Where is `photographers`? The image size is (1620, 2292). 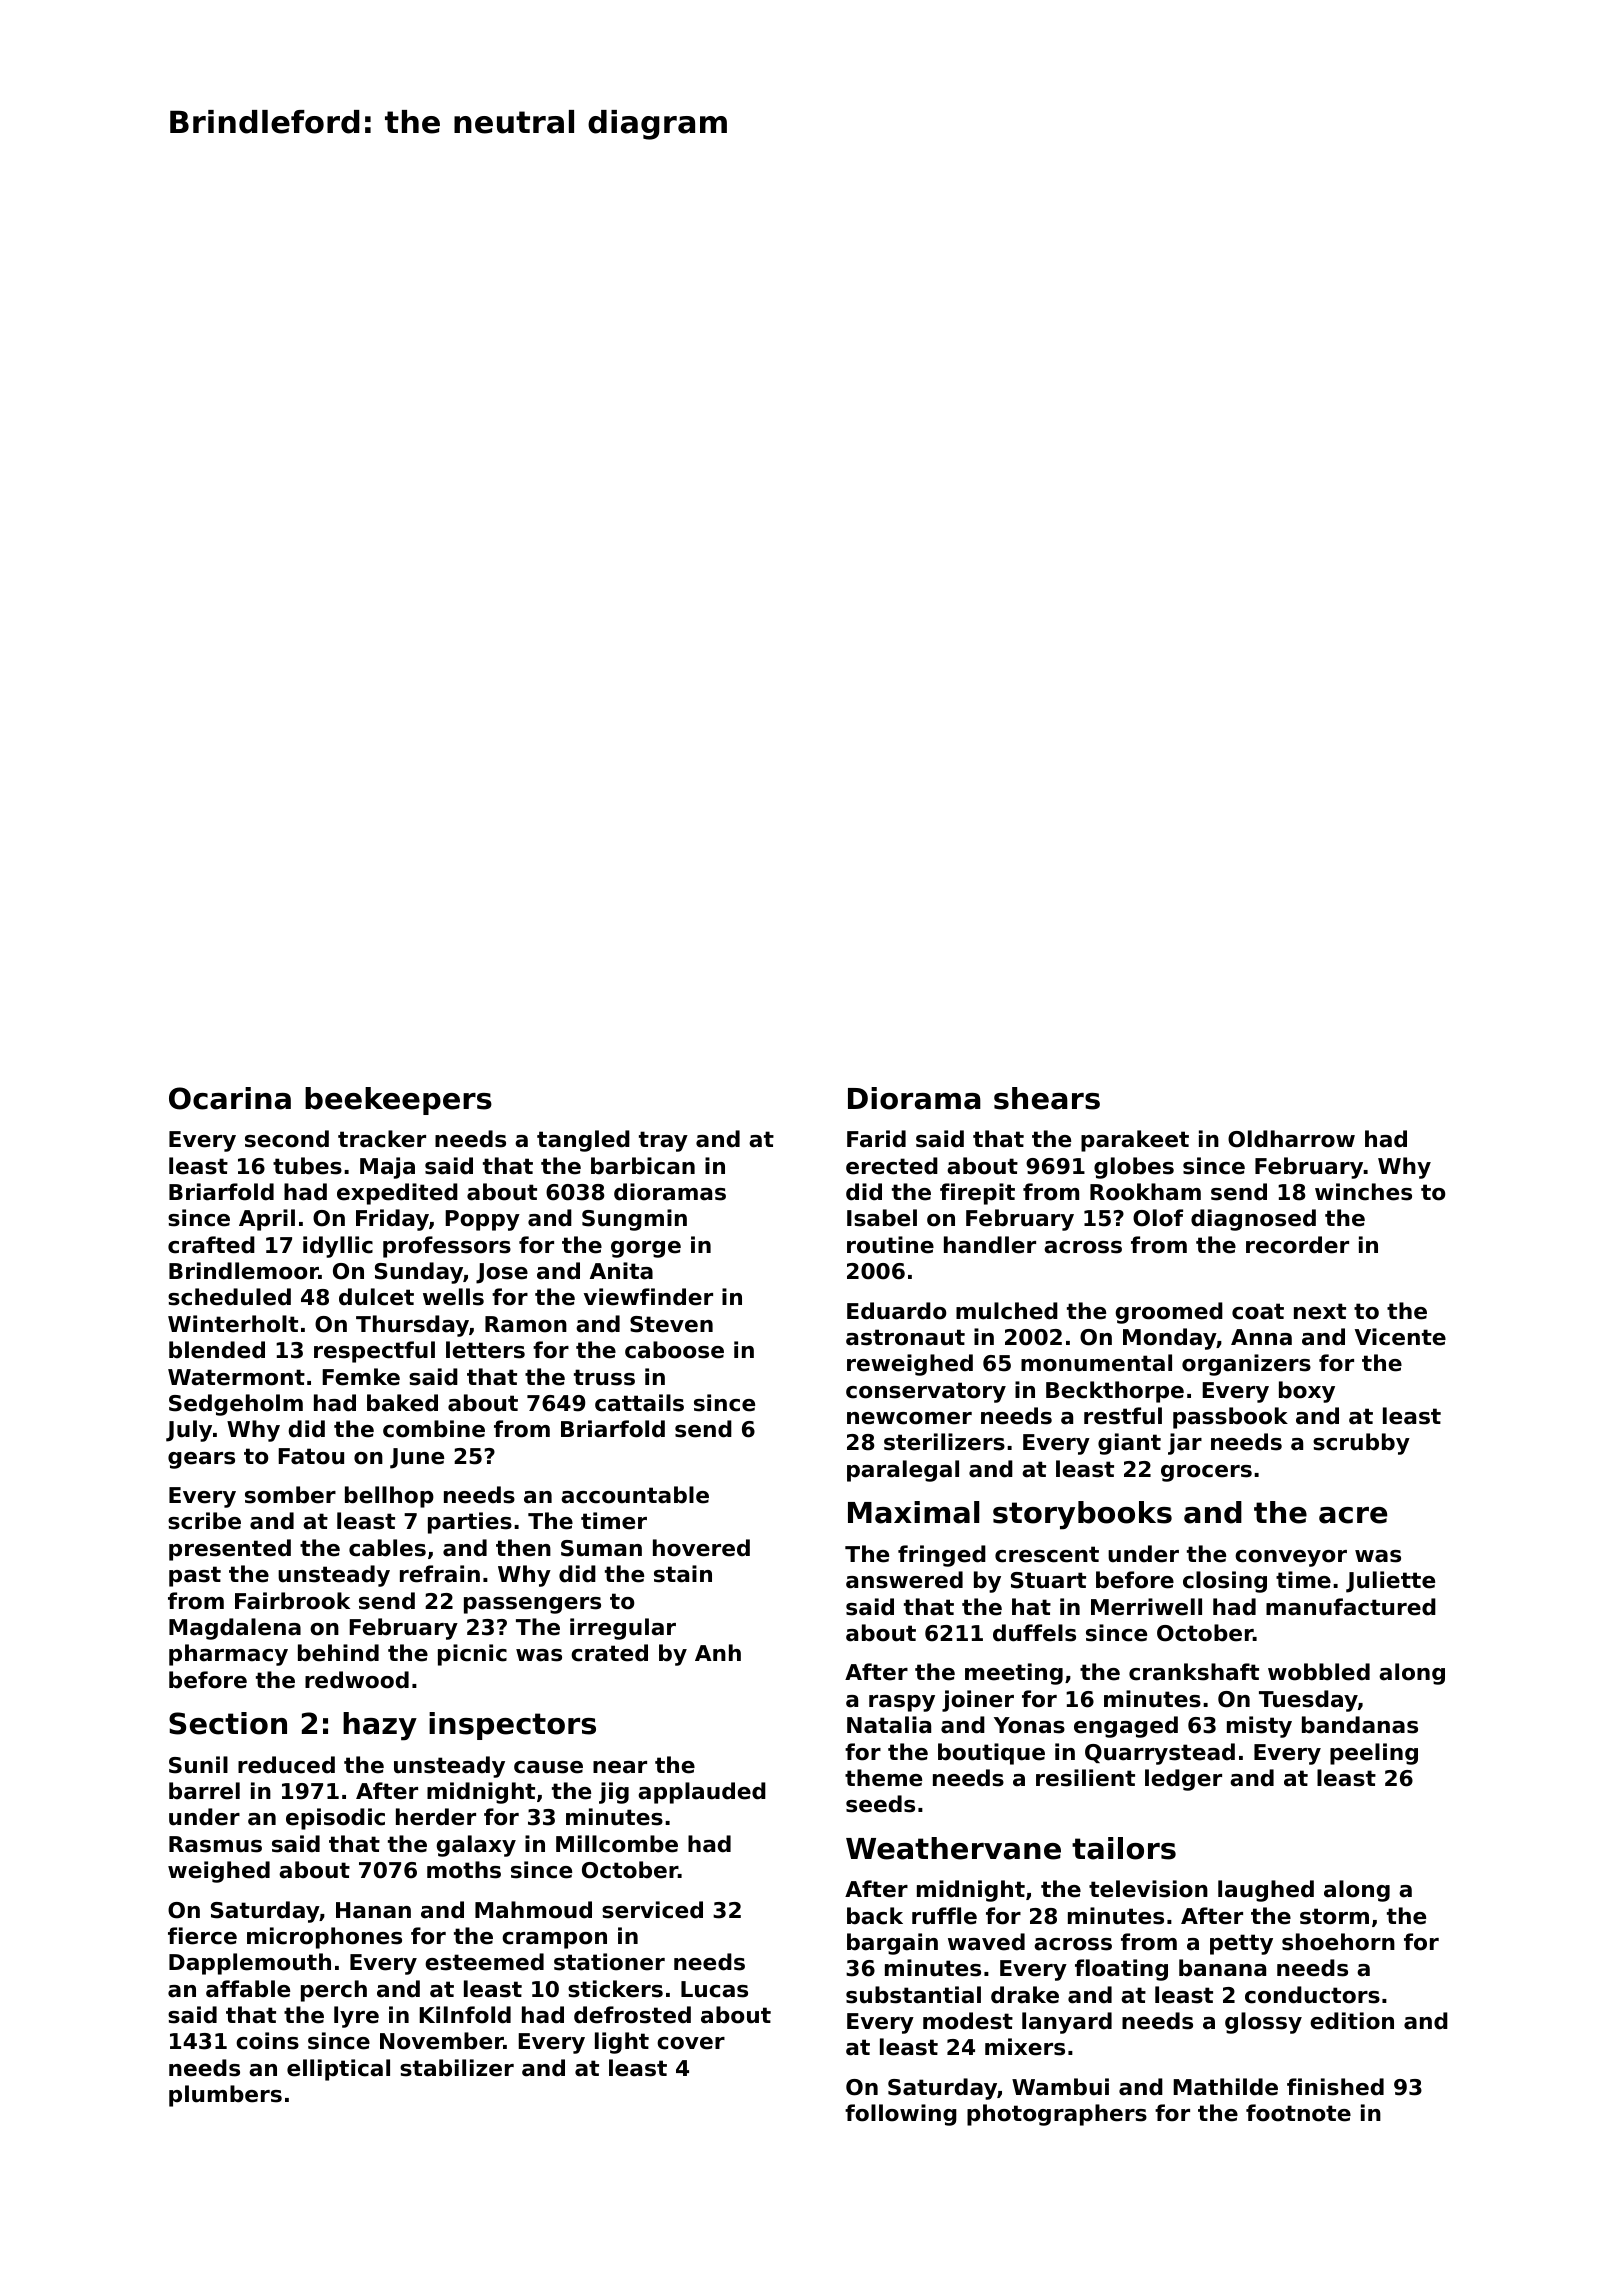 photographers is located at coordinates (1057, 2115).
